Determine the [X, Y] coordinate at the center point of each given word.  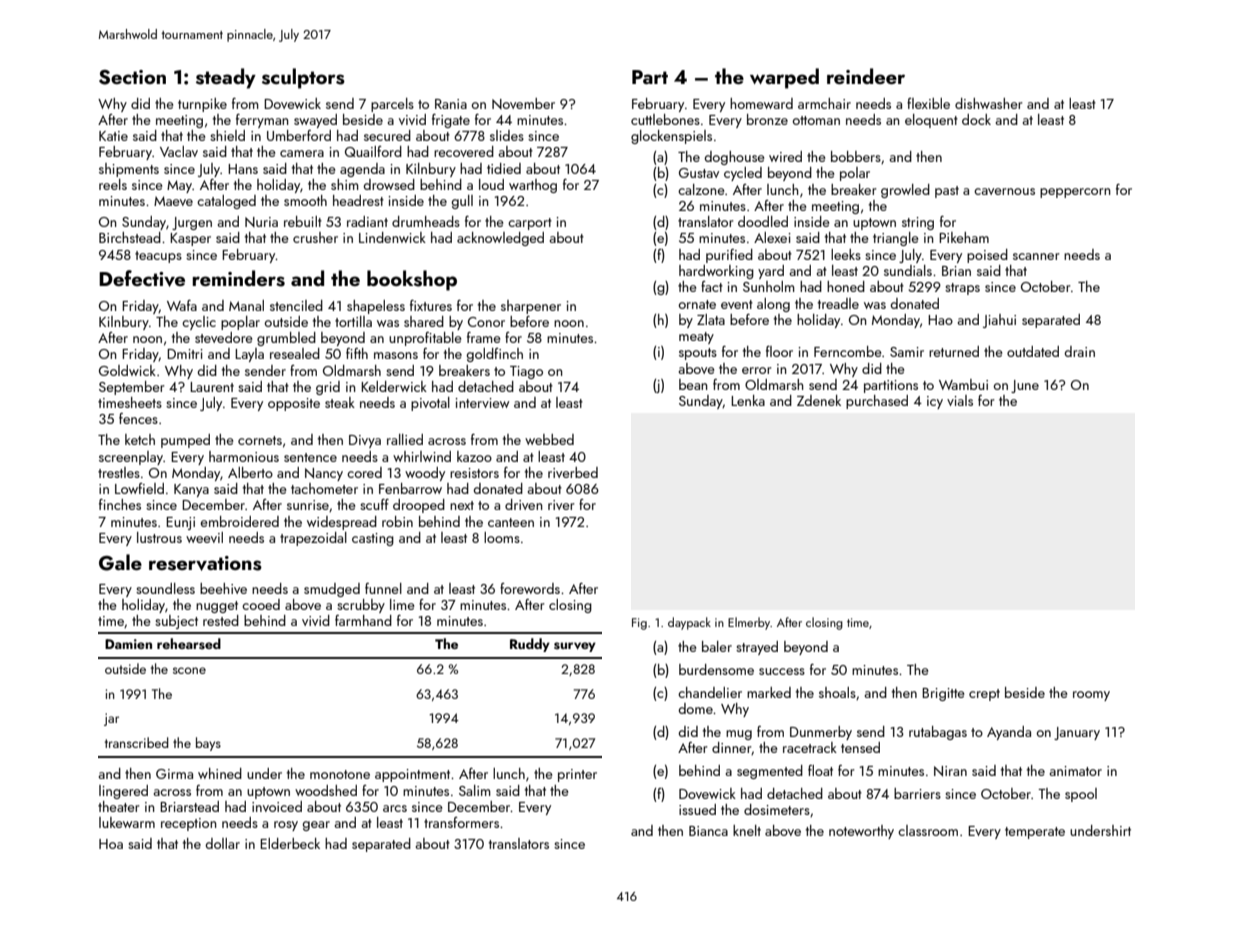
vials [960, 400]
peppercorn [1075, 193]
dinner [732, 748]
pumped [185, 441]
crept [984, 695]
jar [111, 719]
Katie [113, 136]
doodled [763, 221]
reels [113, 184]
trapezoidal [313, 539]
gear [316, 826]
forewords [530, 588]
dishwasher [989, 103]
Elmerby [749, 623]
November [523, 103]
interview [482, 403]
